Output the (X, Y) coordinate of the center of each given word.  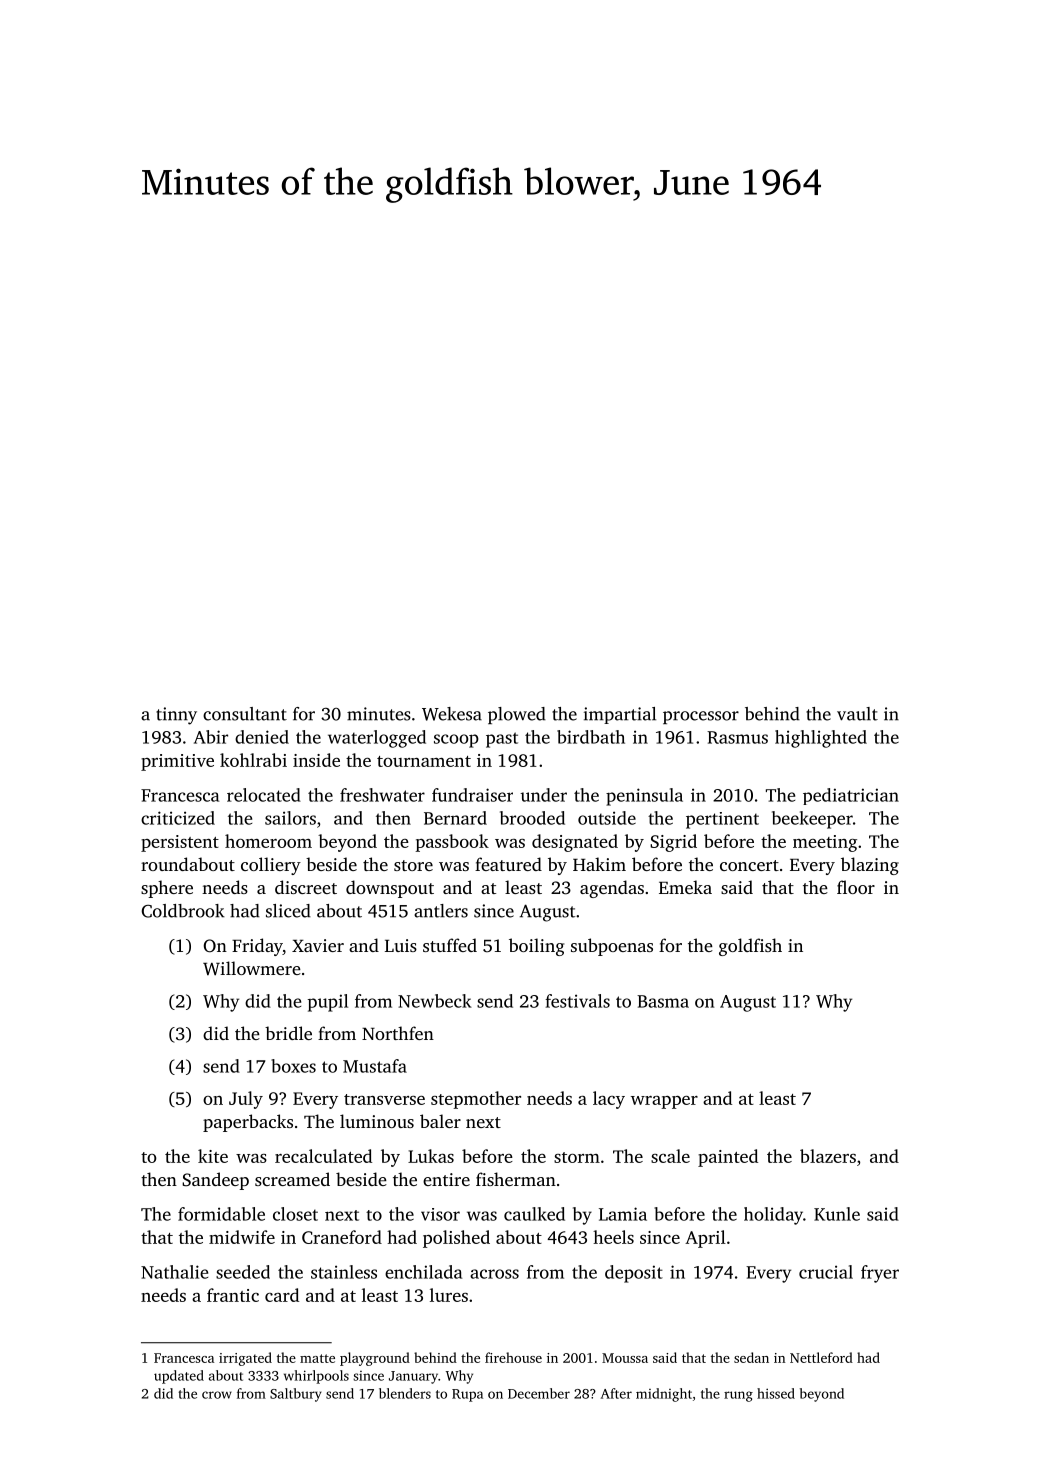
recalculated (323, 1156)
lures (449, 1295)
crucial (826, 1272)
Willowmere (252, 968)
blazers (828, 1156)
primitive (177, 762)
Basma (663, 1001)
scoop (456, 741)
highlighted (821, 739)
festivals (578, 1001)
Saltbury (296, 1395)
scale (670, 1156)
